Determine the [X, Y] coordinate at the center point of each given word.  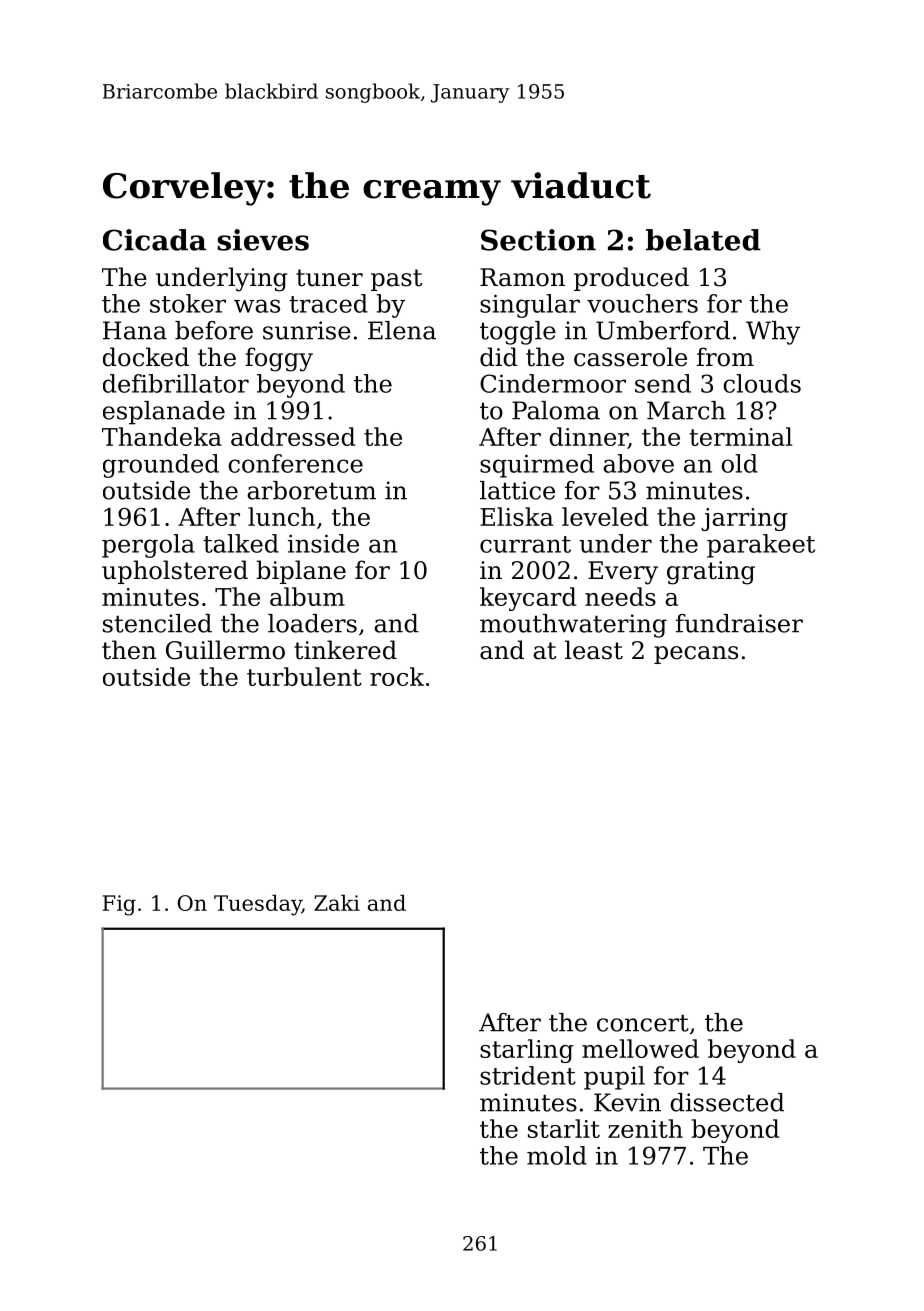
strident [528, 1075]
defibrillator [176, 383]
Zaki [337, 902]
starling [526, 1051]
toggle [518, 333]
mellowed [640, 1048]
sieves [263, 240]
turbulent [304, 676]
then [129, 650]
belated [703, 240]
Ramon [522, 277]
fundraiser [739, 623]
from [725, 357]
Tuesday [258, 905]
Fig [119, 905]
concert [643, 1023]
